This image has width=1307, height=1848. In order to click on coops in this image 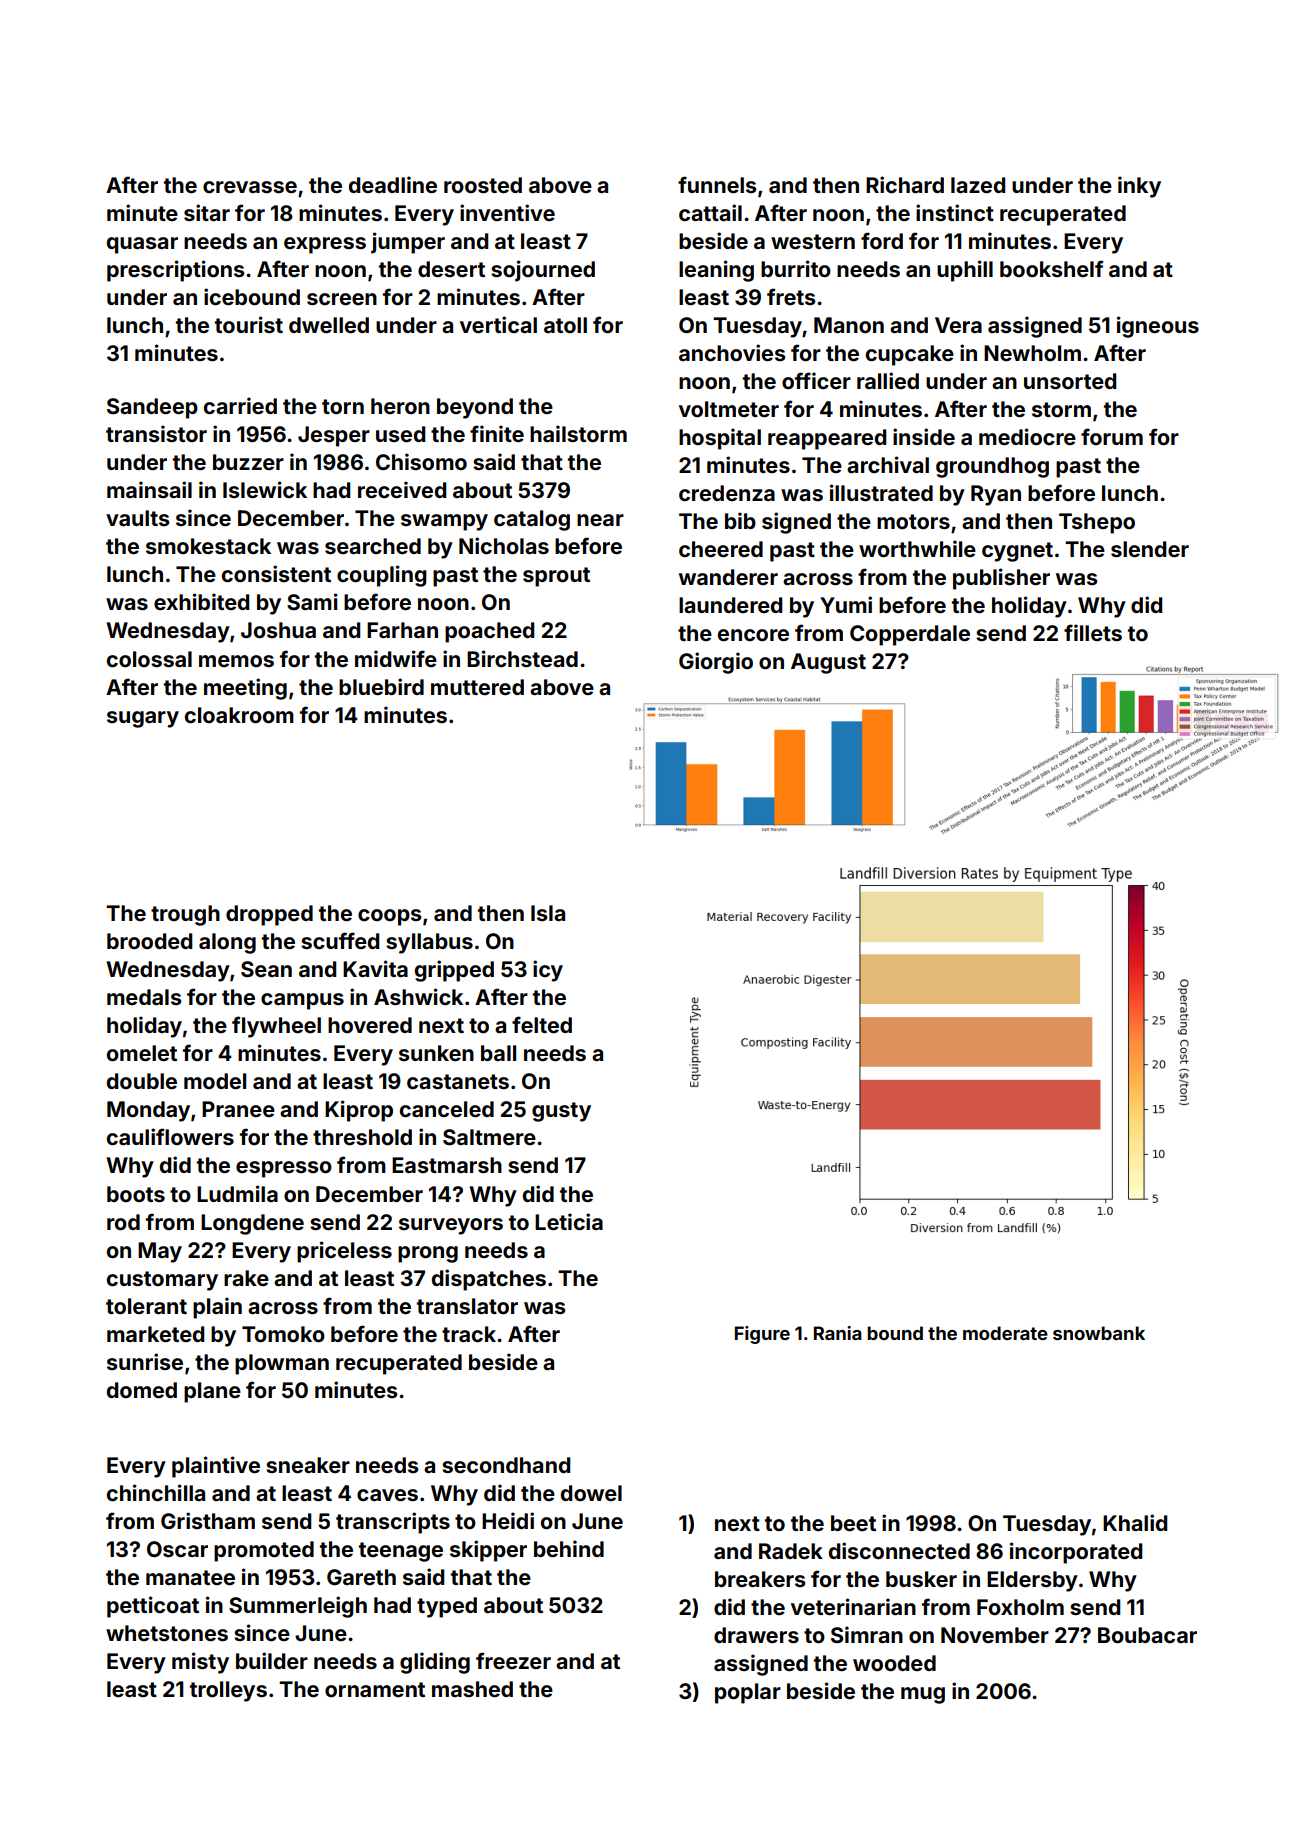, I will do `click(390, 917)`.
